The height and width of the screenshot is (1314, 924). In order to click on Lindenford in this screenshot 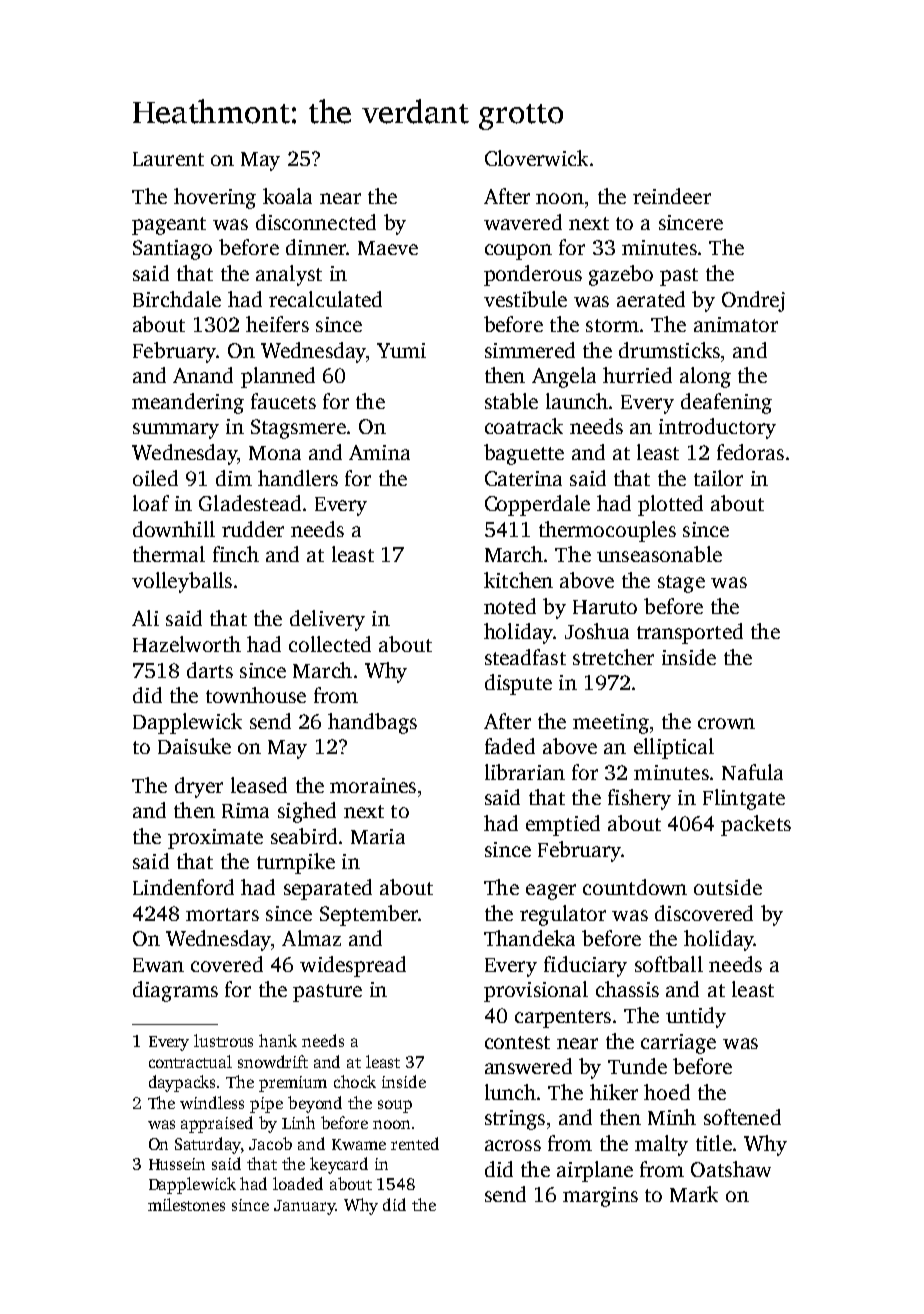, I will do `click(183, 887)`.
